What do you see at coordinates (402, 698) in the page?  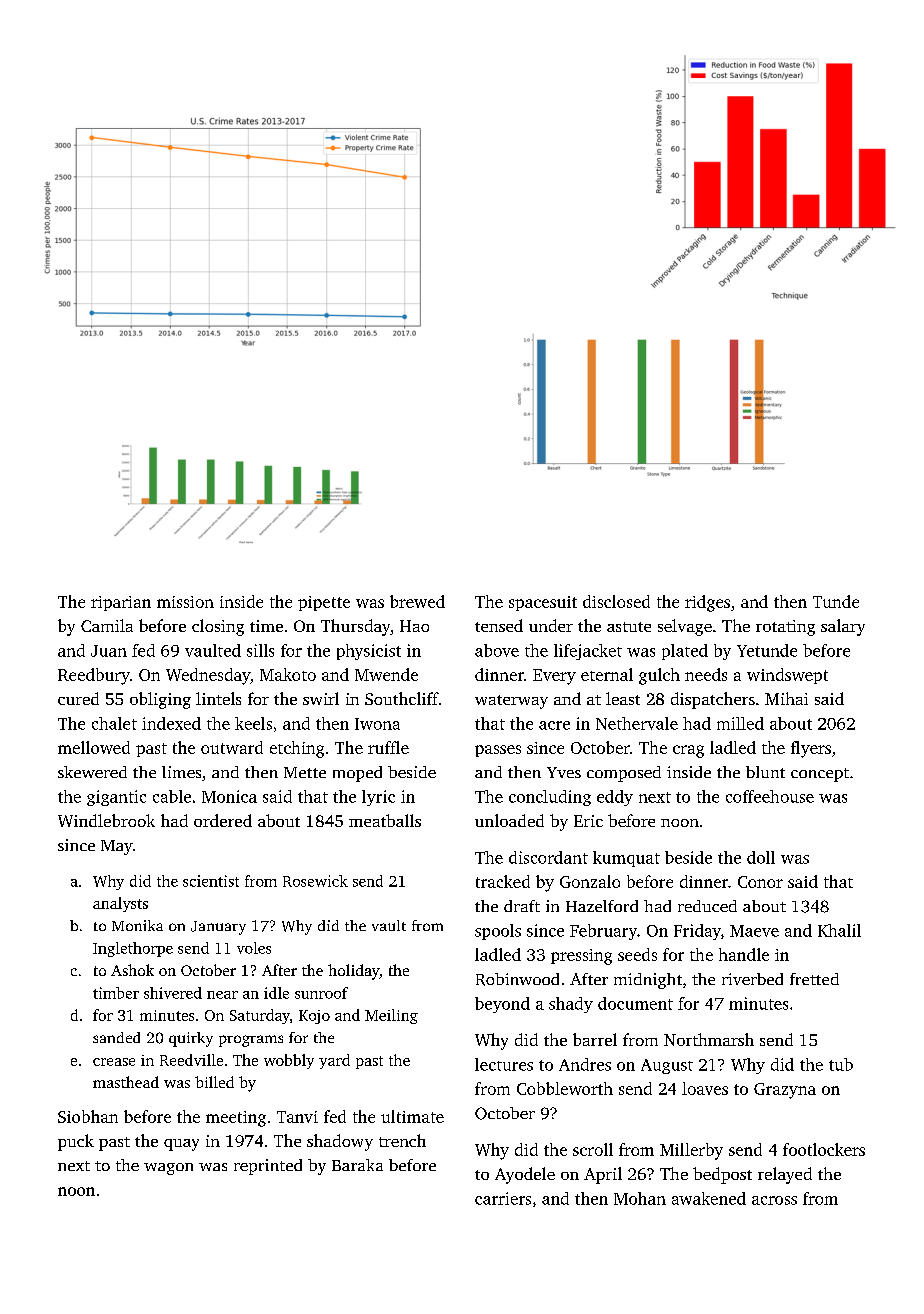 I see `Southcliff` at bounding box center [402, 698].
